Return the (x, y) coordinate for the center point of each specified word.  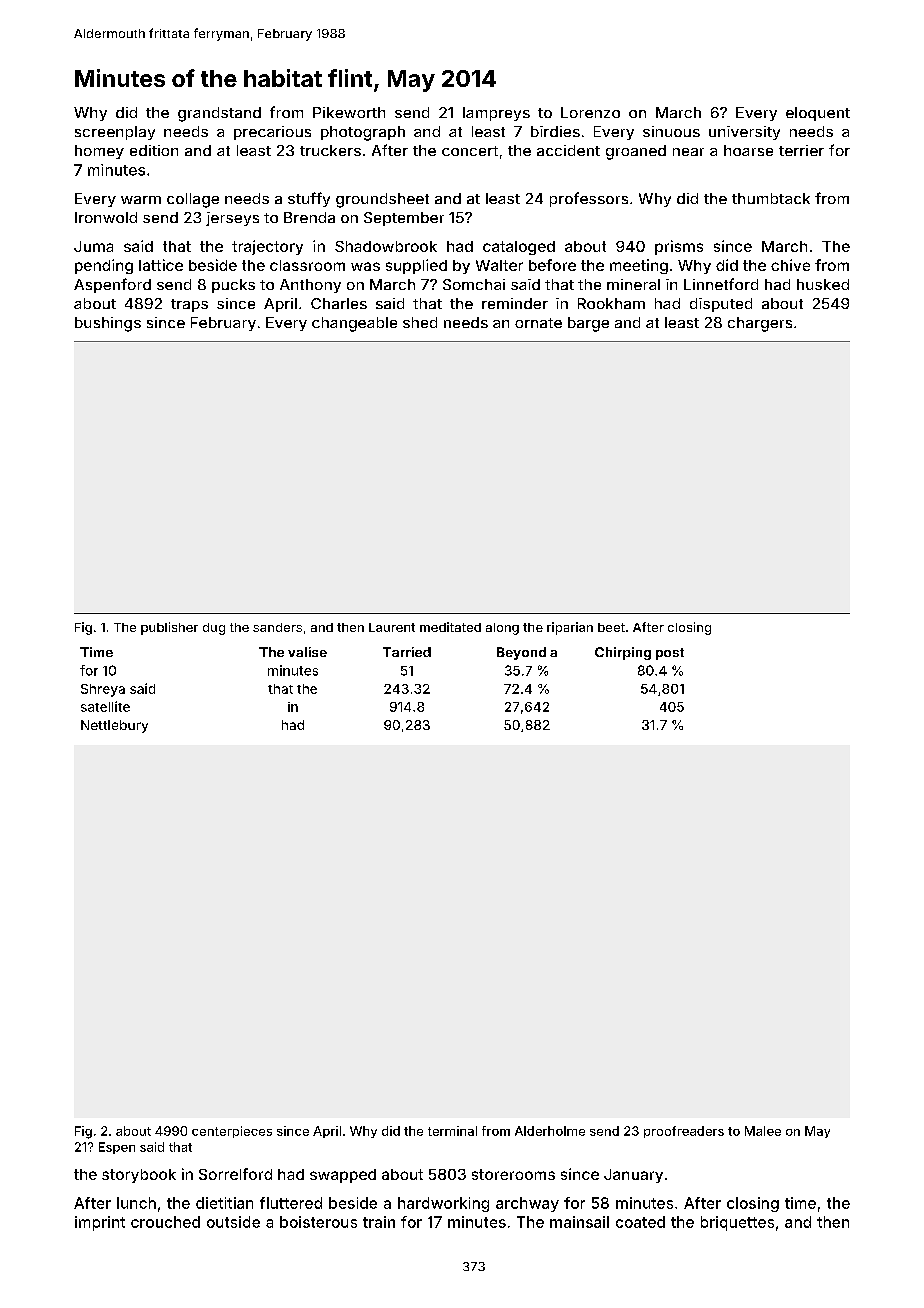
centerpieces (232, 1132)
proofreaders (684, 1132)
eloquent (818, 114)
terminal (452, 1131)
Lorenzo (590, 112)
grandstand (219, 114)
